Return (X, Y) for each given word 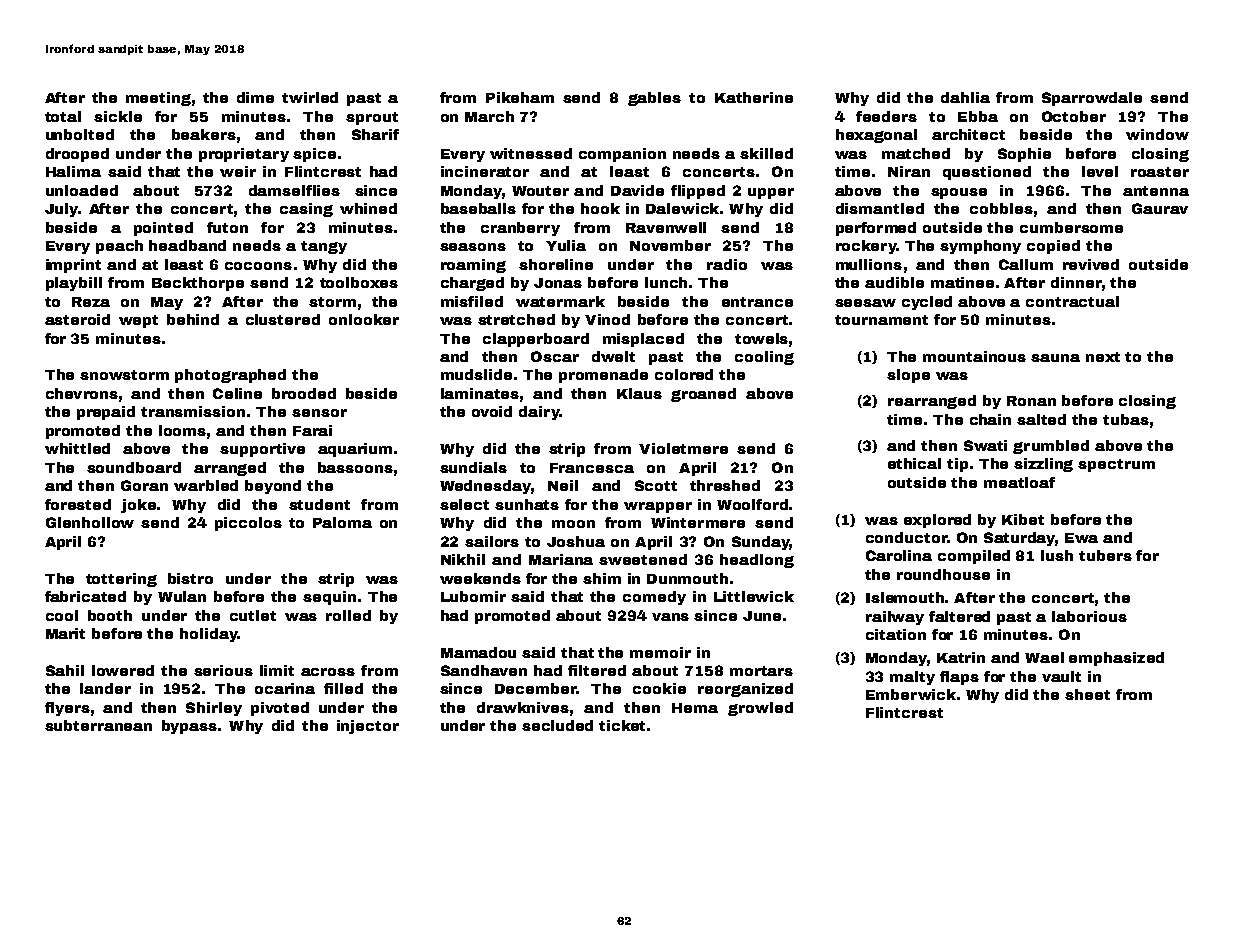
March (489, 116)
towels (761, 338)
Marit (65, 633)
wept (138, 321)
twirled (310, 97)
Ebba (978, 116)
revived (1091, 264)
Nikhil (463, 559)
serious (223, 670)
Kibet (1023, 519)
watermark (560, 301)
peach (119, 247)
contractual (1072, 301)
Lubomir (473, 596)
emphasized (1116, 659)
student (319, 504)
